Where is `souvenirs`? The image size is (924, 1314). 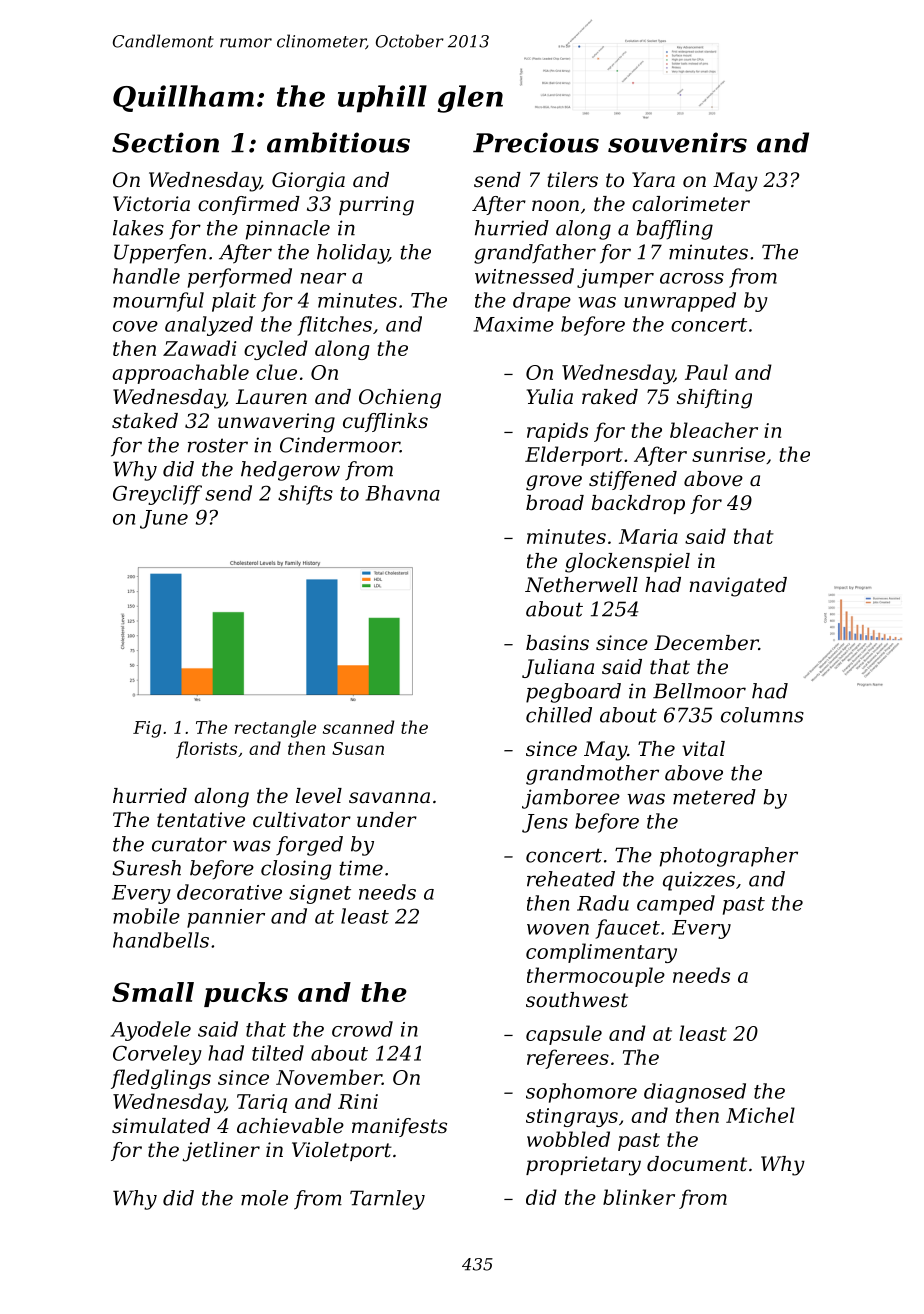
souvenirs is located at coordinates (677, 142).
